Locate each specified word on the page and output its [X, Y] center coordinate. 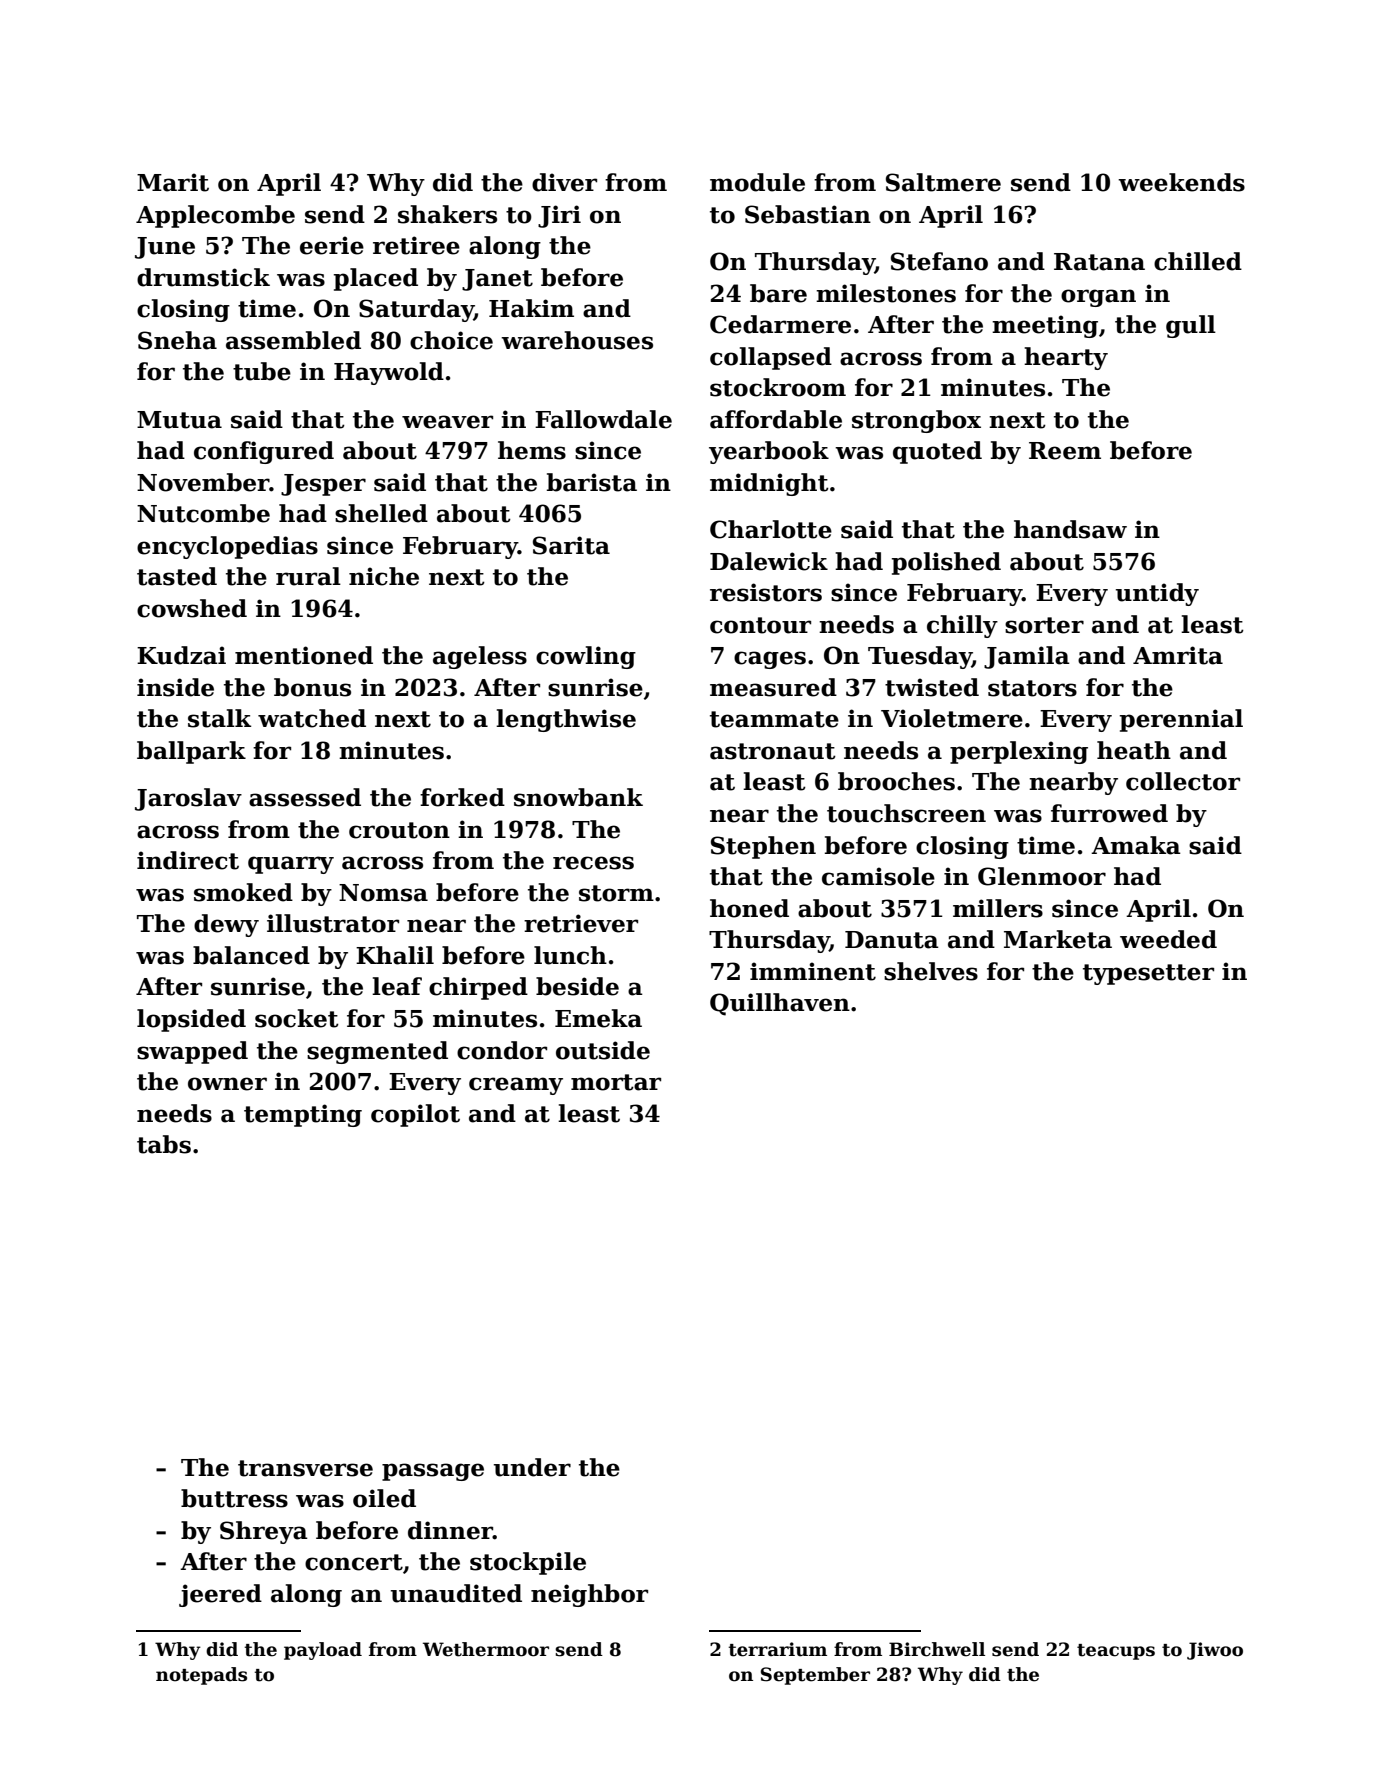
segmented [377, 1052]
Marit [173, 182]
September [815, 1676]
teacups [1116, 1652]
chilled [1198, 261]
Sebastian [808, 214]
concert [354, 1562]
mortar [616, 1082]
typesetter [1148, 974]
